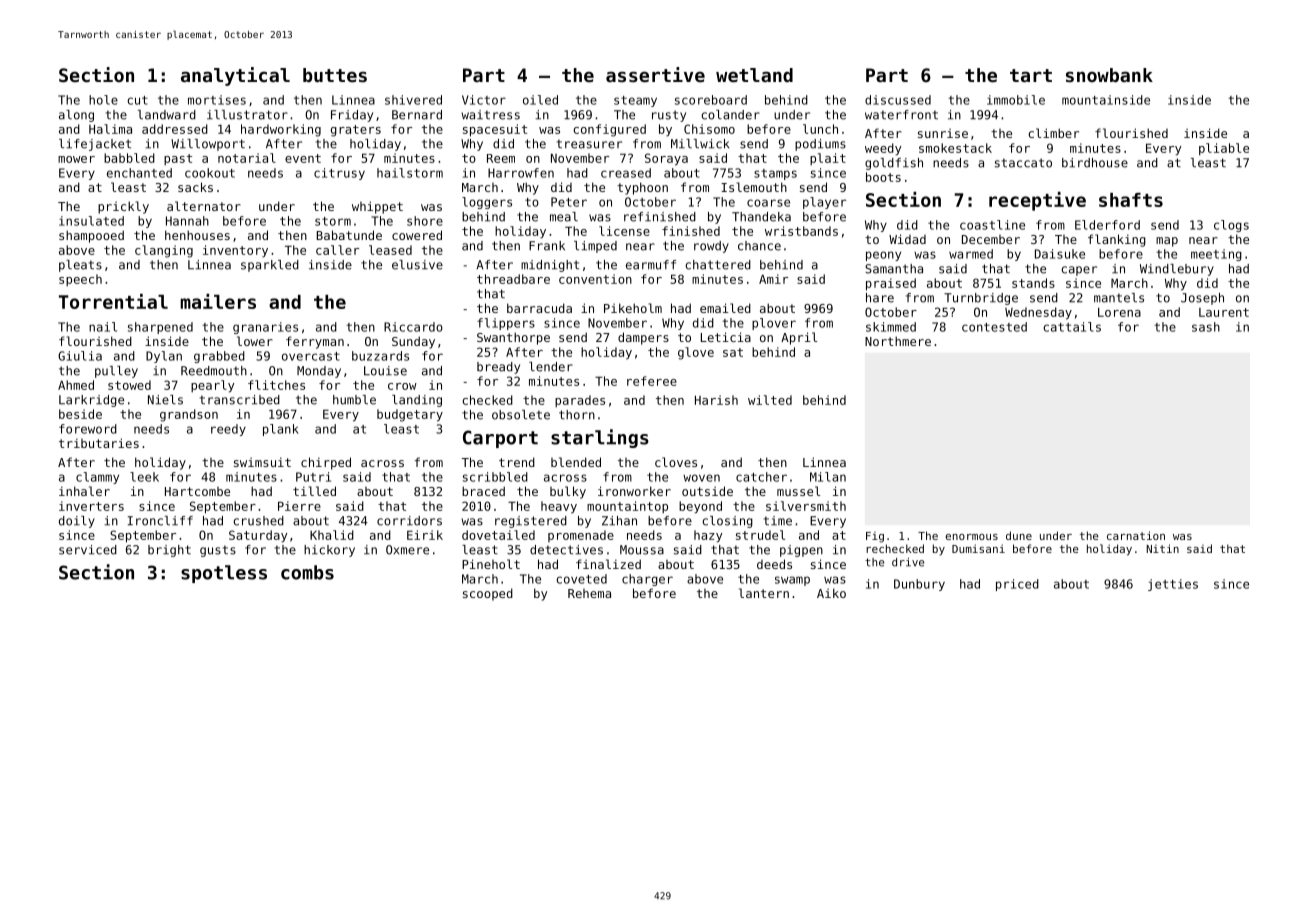 This screenshot has width=1308, height=924. What do you see at coordinates (798, 491) in the screenshot?
I see `mussel` at bounding box center [798, 491].
